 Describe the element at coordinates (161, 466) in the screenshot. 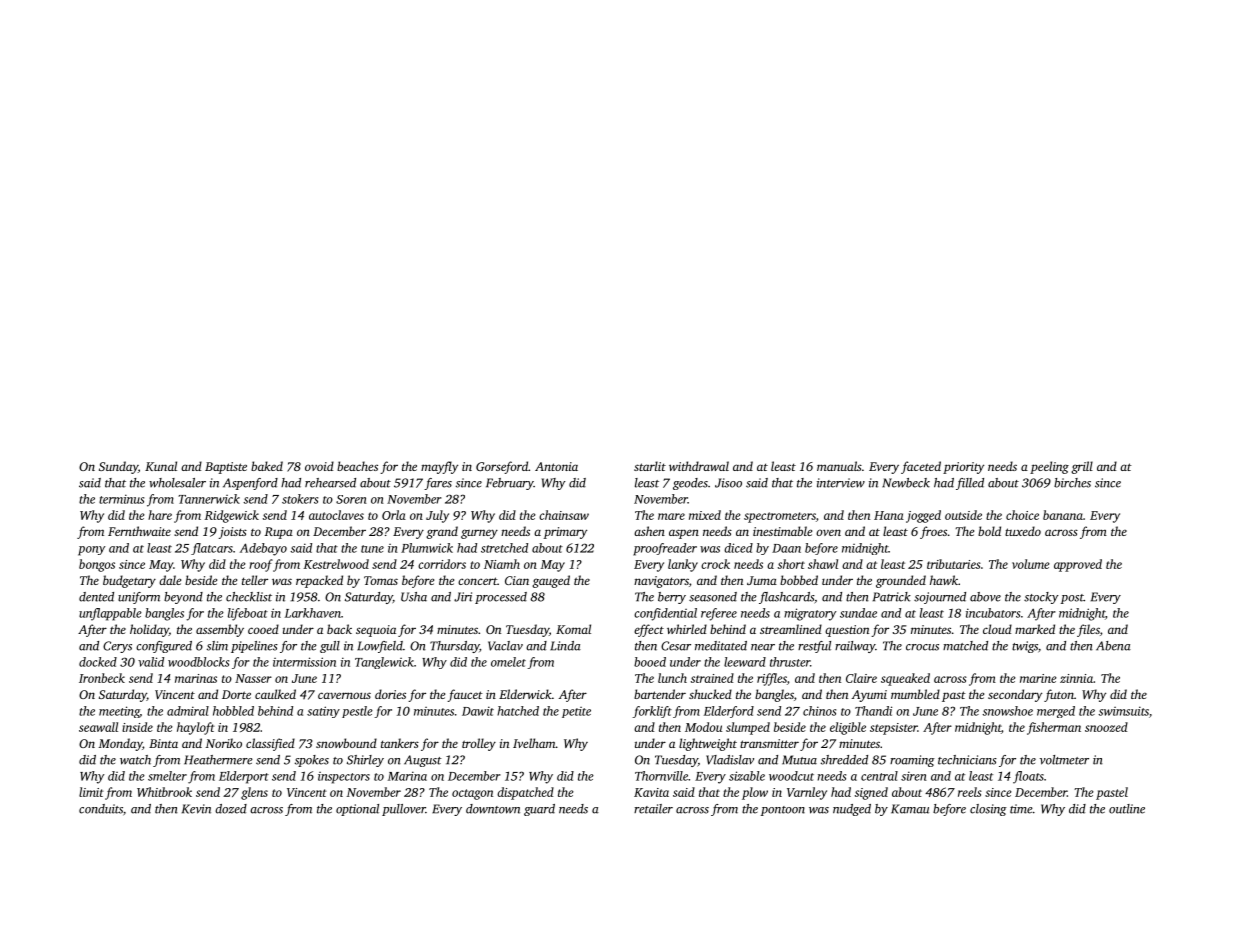

I see `Kunal` at that location.
